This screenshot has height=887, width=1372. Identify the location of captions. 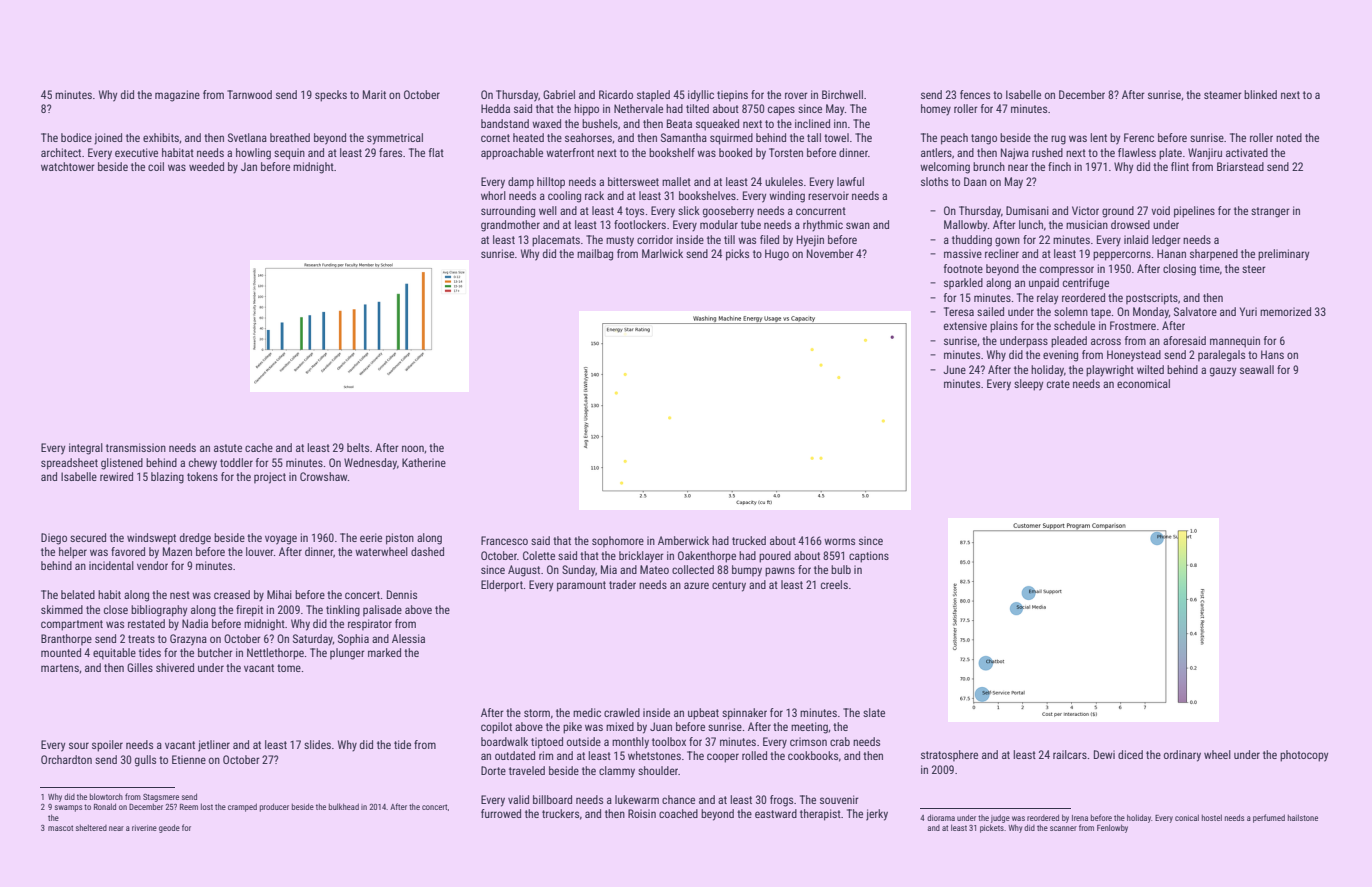
(869, 557).
